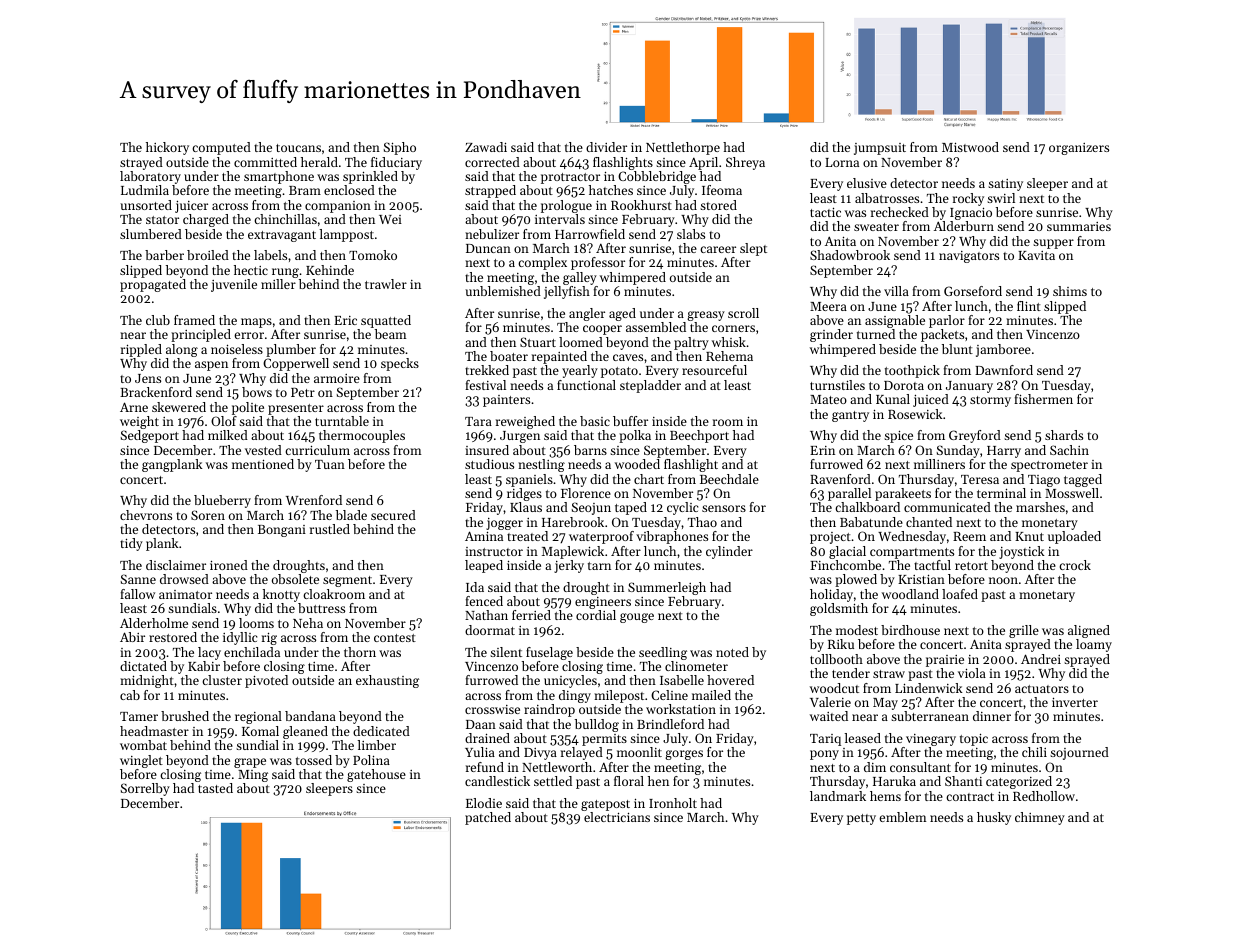 The image size is (1233, 952). I want to click on Zawadi, so click(486, 147).
